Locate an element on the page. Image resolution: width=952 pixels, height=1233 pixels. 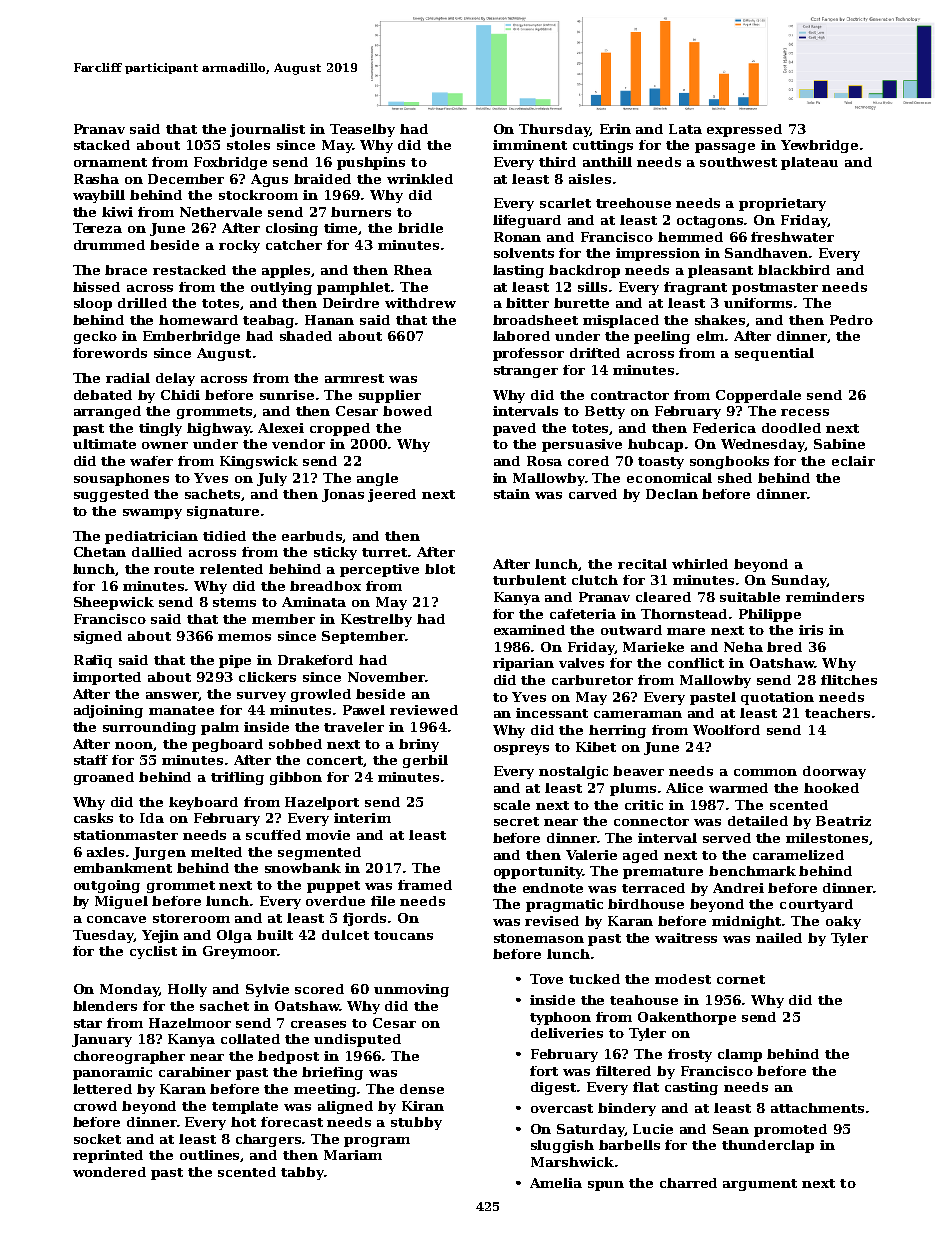
template is located at coordinates (245, 1107).
